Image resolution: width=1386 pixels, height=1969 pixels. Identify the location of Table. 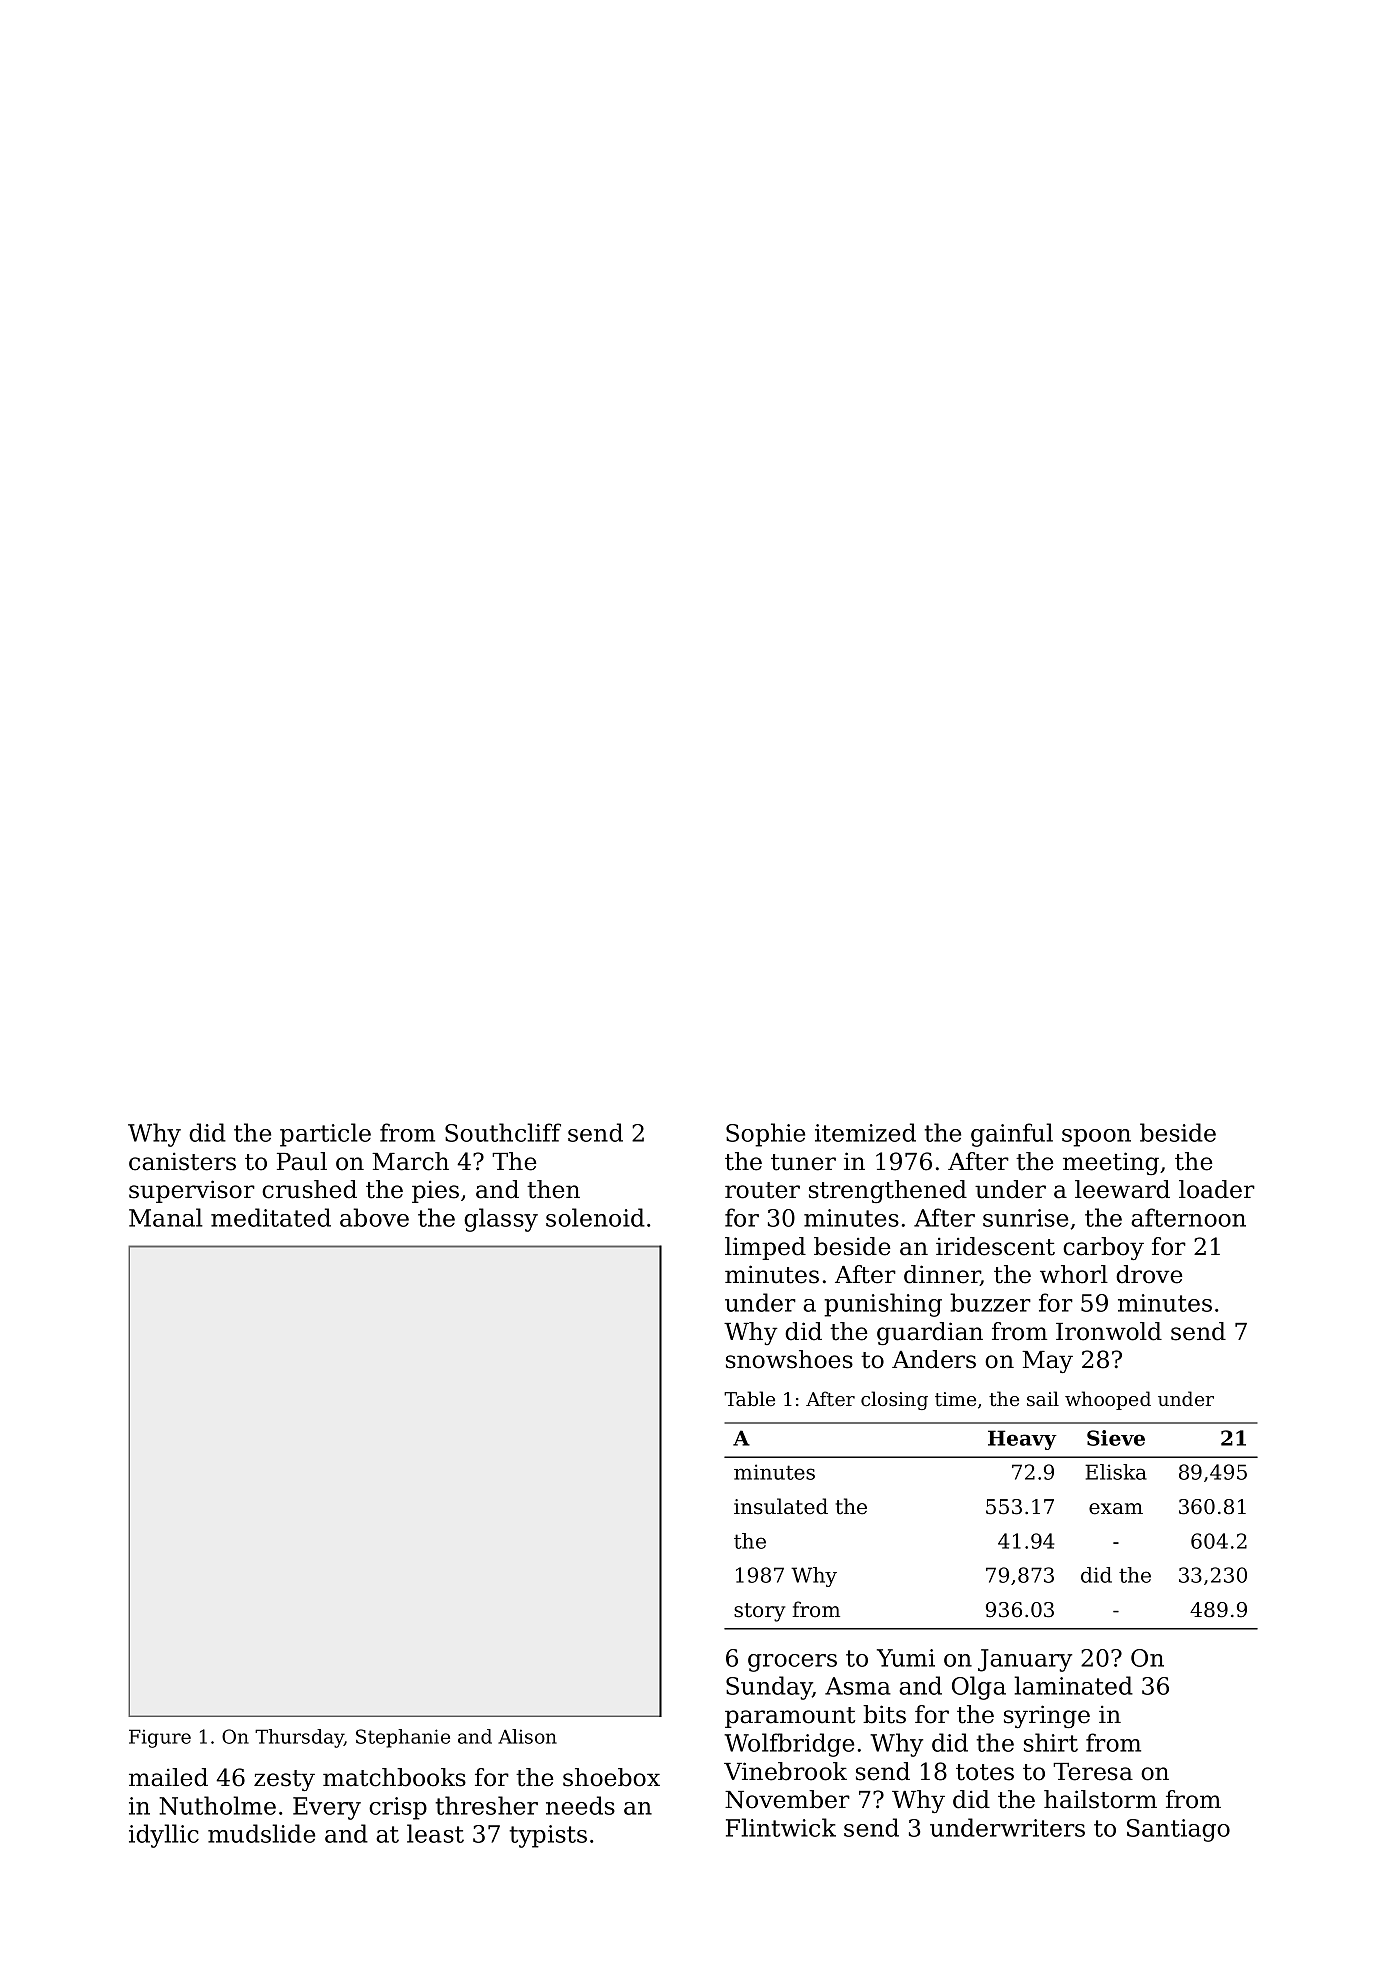
(749, 1398).
